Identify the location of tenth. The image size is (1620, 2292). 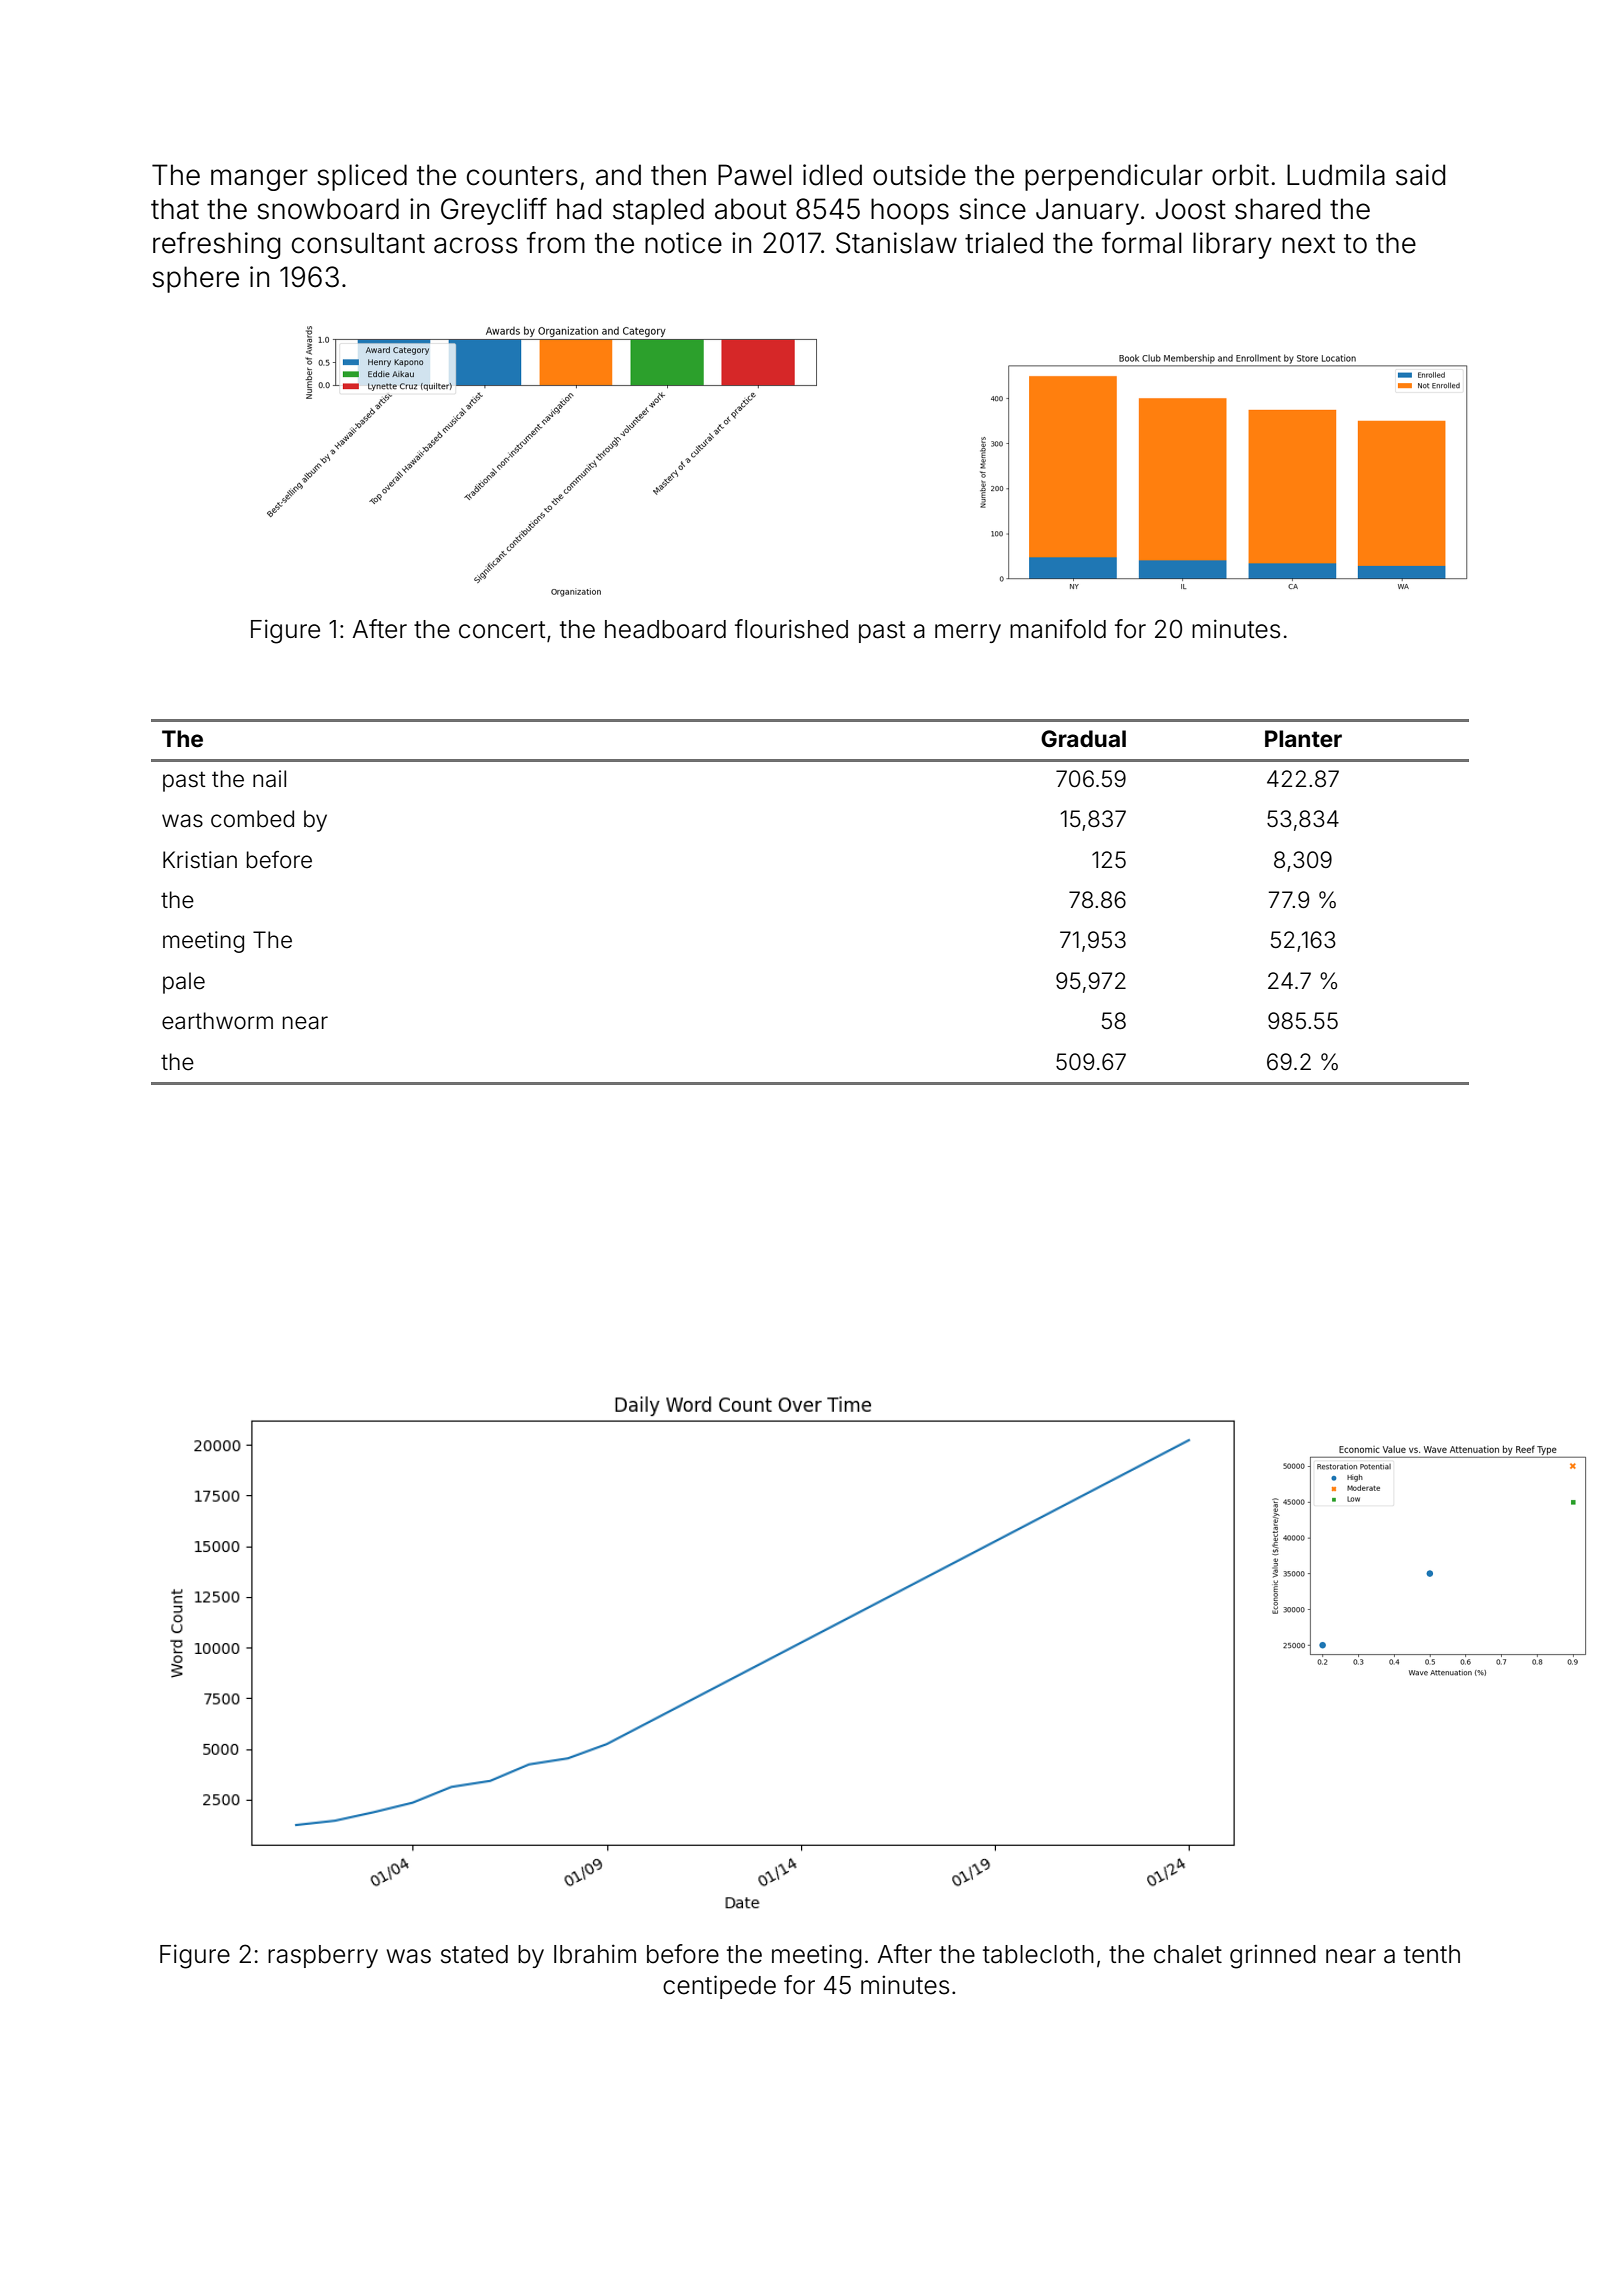
(1432, 1954).
